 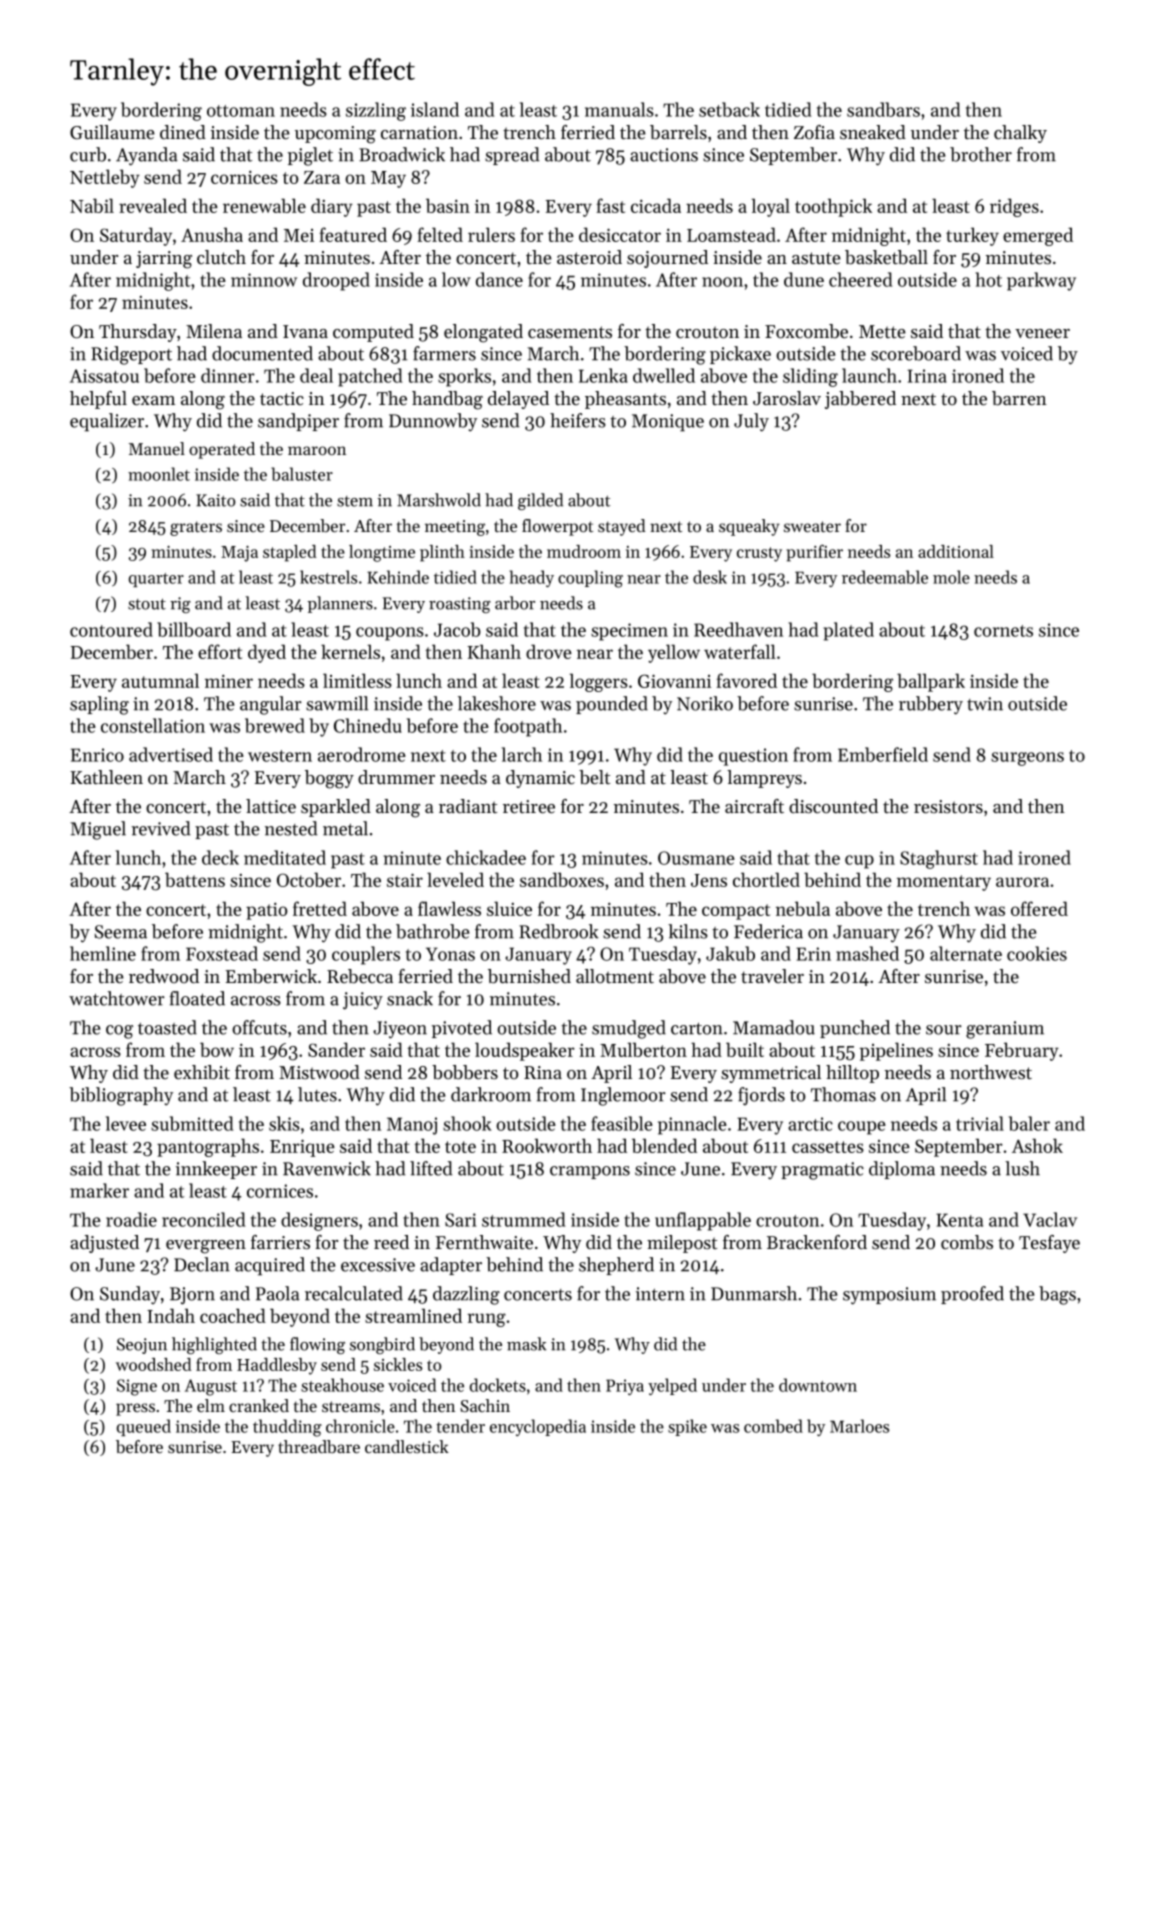 What do you see at coordinates (1022, 882) in the document?
I see `aurora` at bounding box center [1022, 882].
